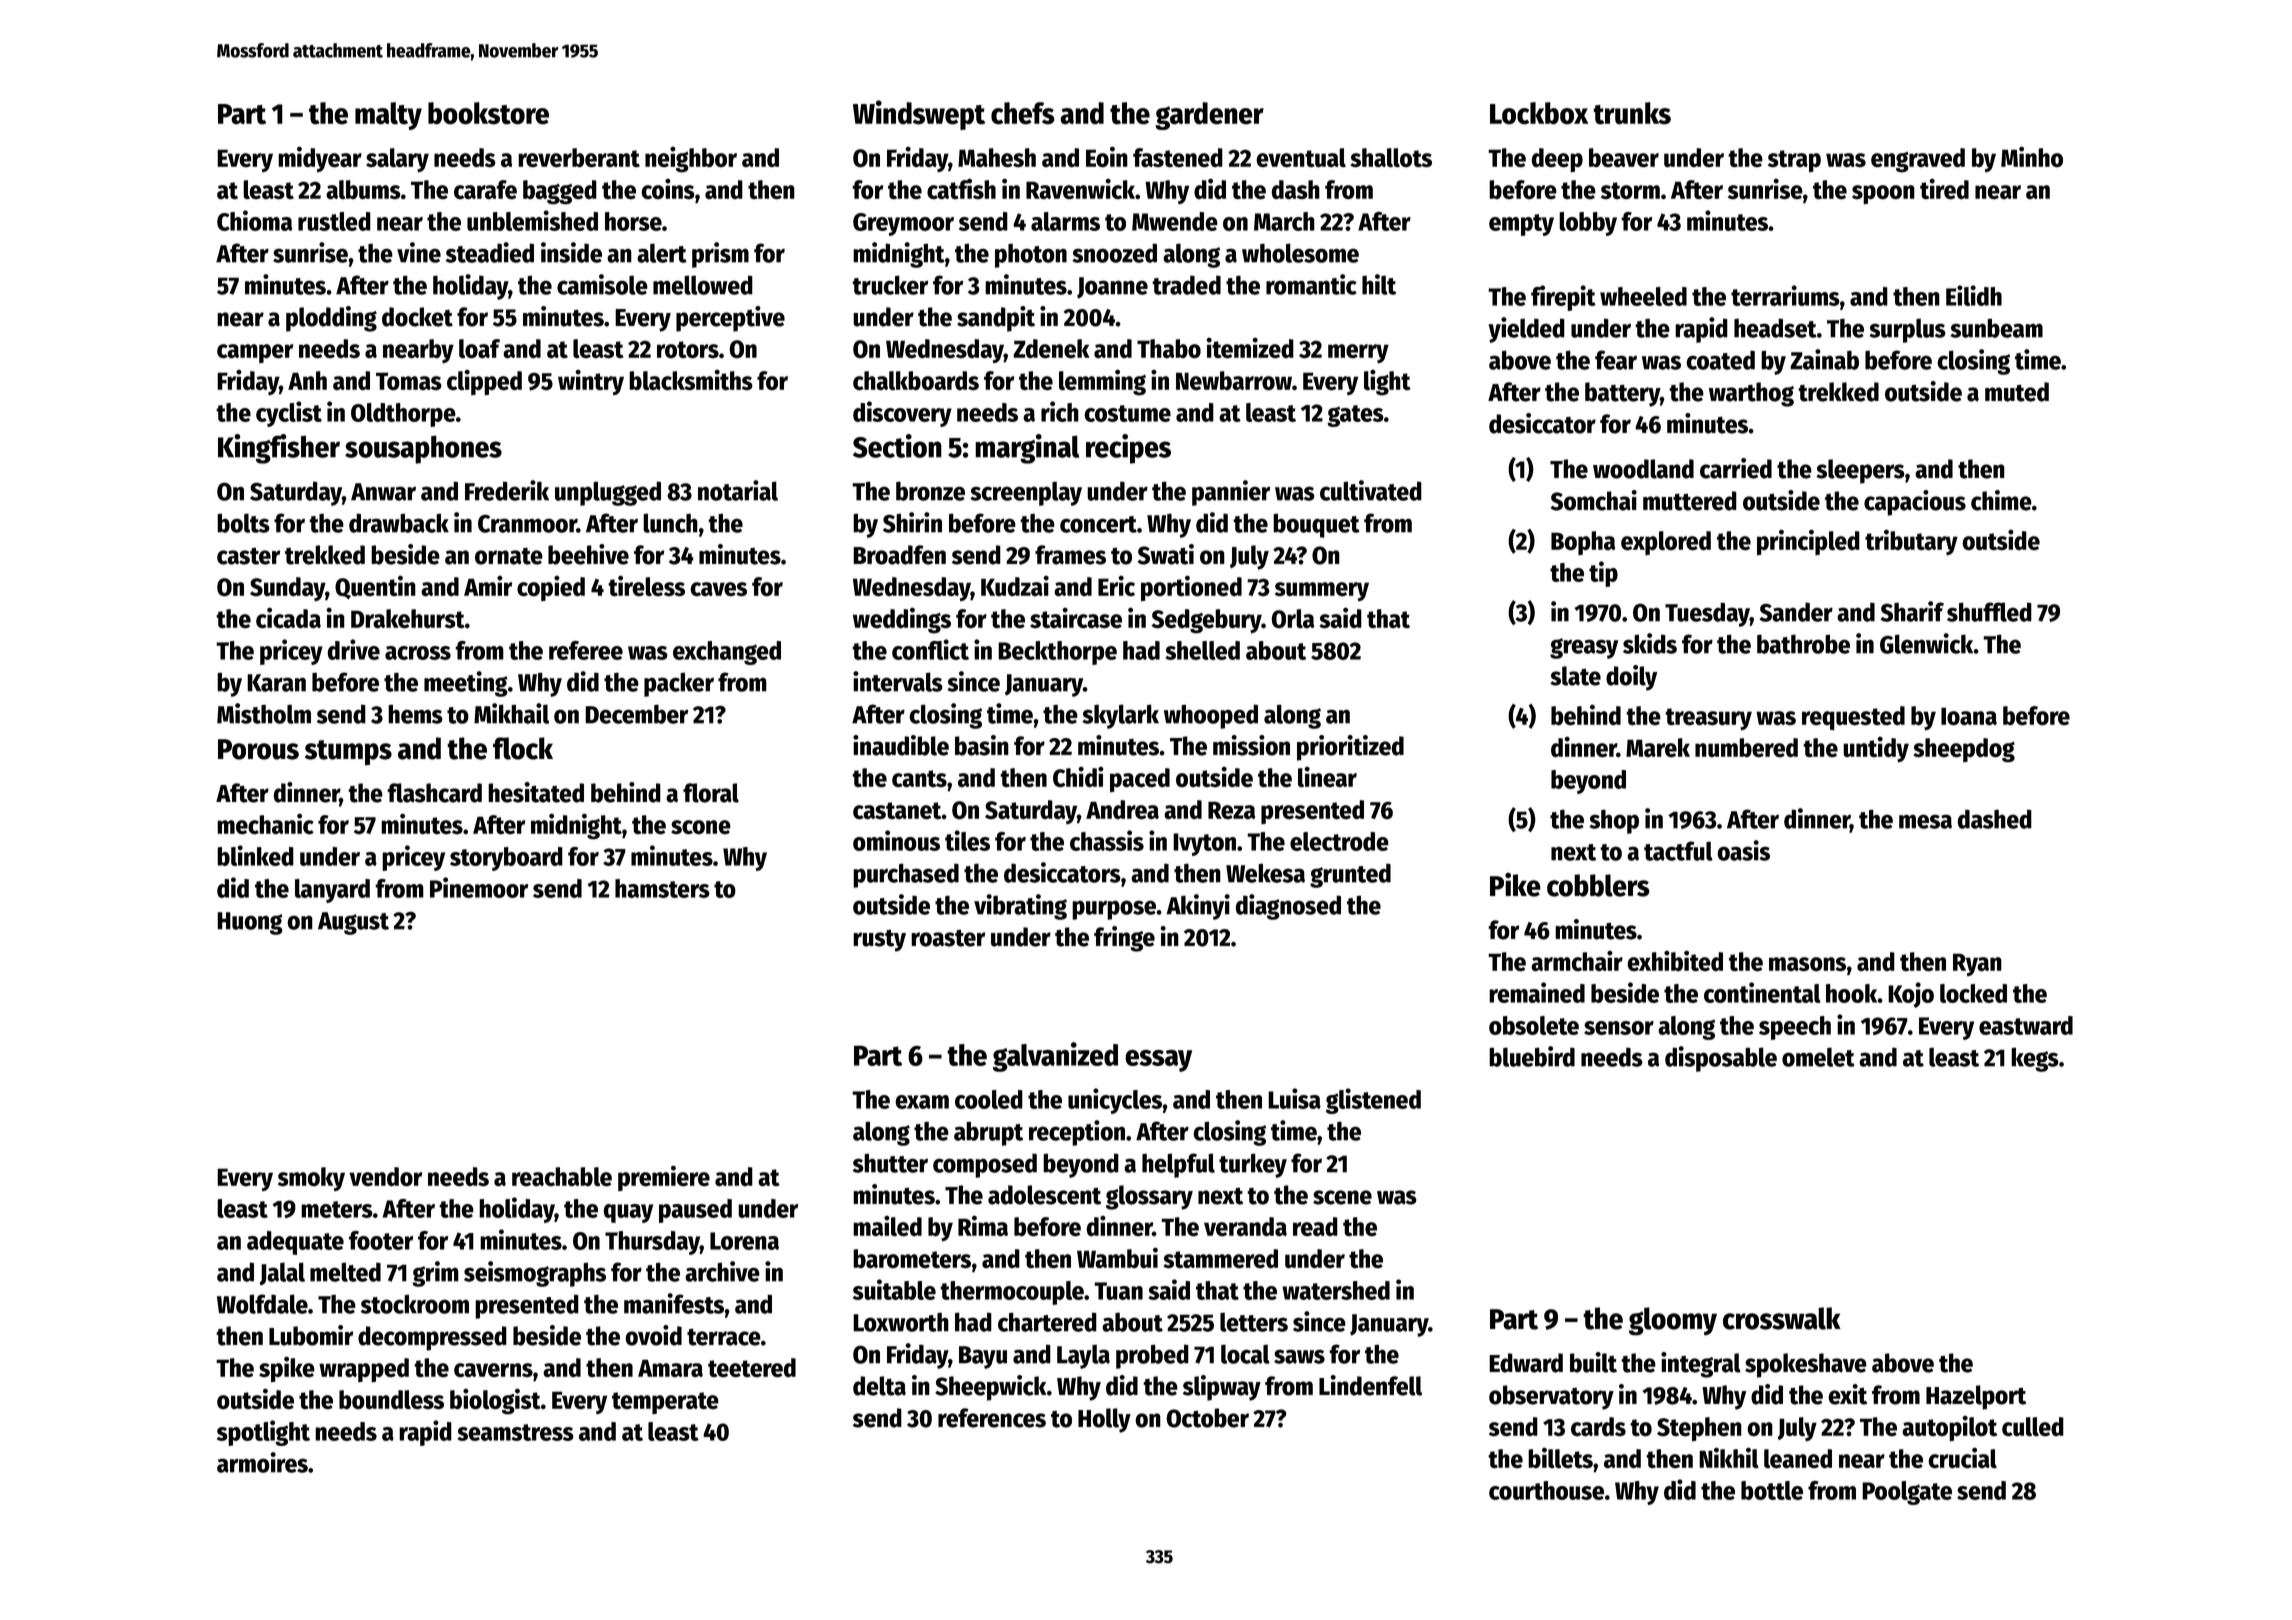 This image has width=2292, height=1620. I want to click on stockroom, so click(415, 1304).
